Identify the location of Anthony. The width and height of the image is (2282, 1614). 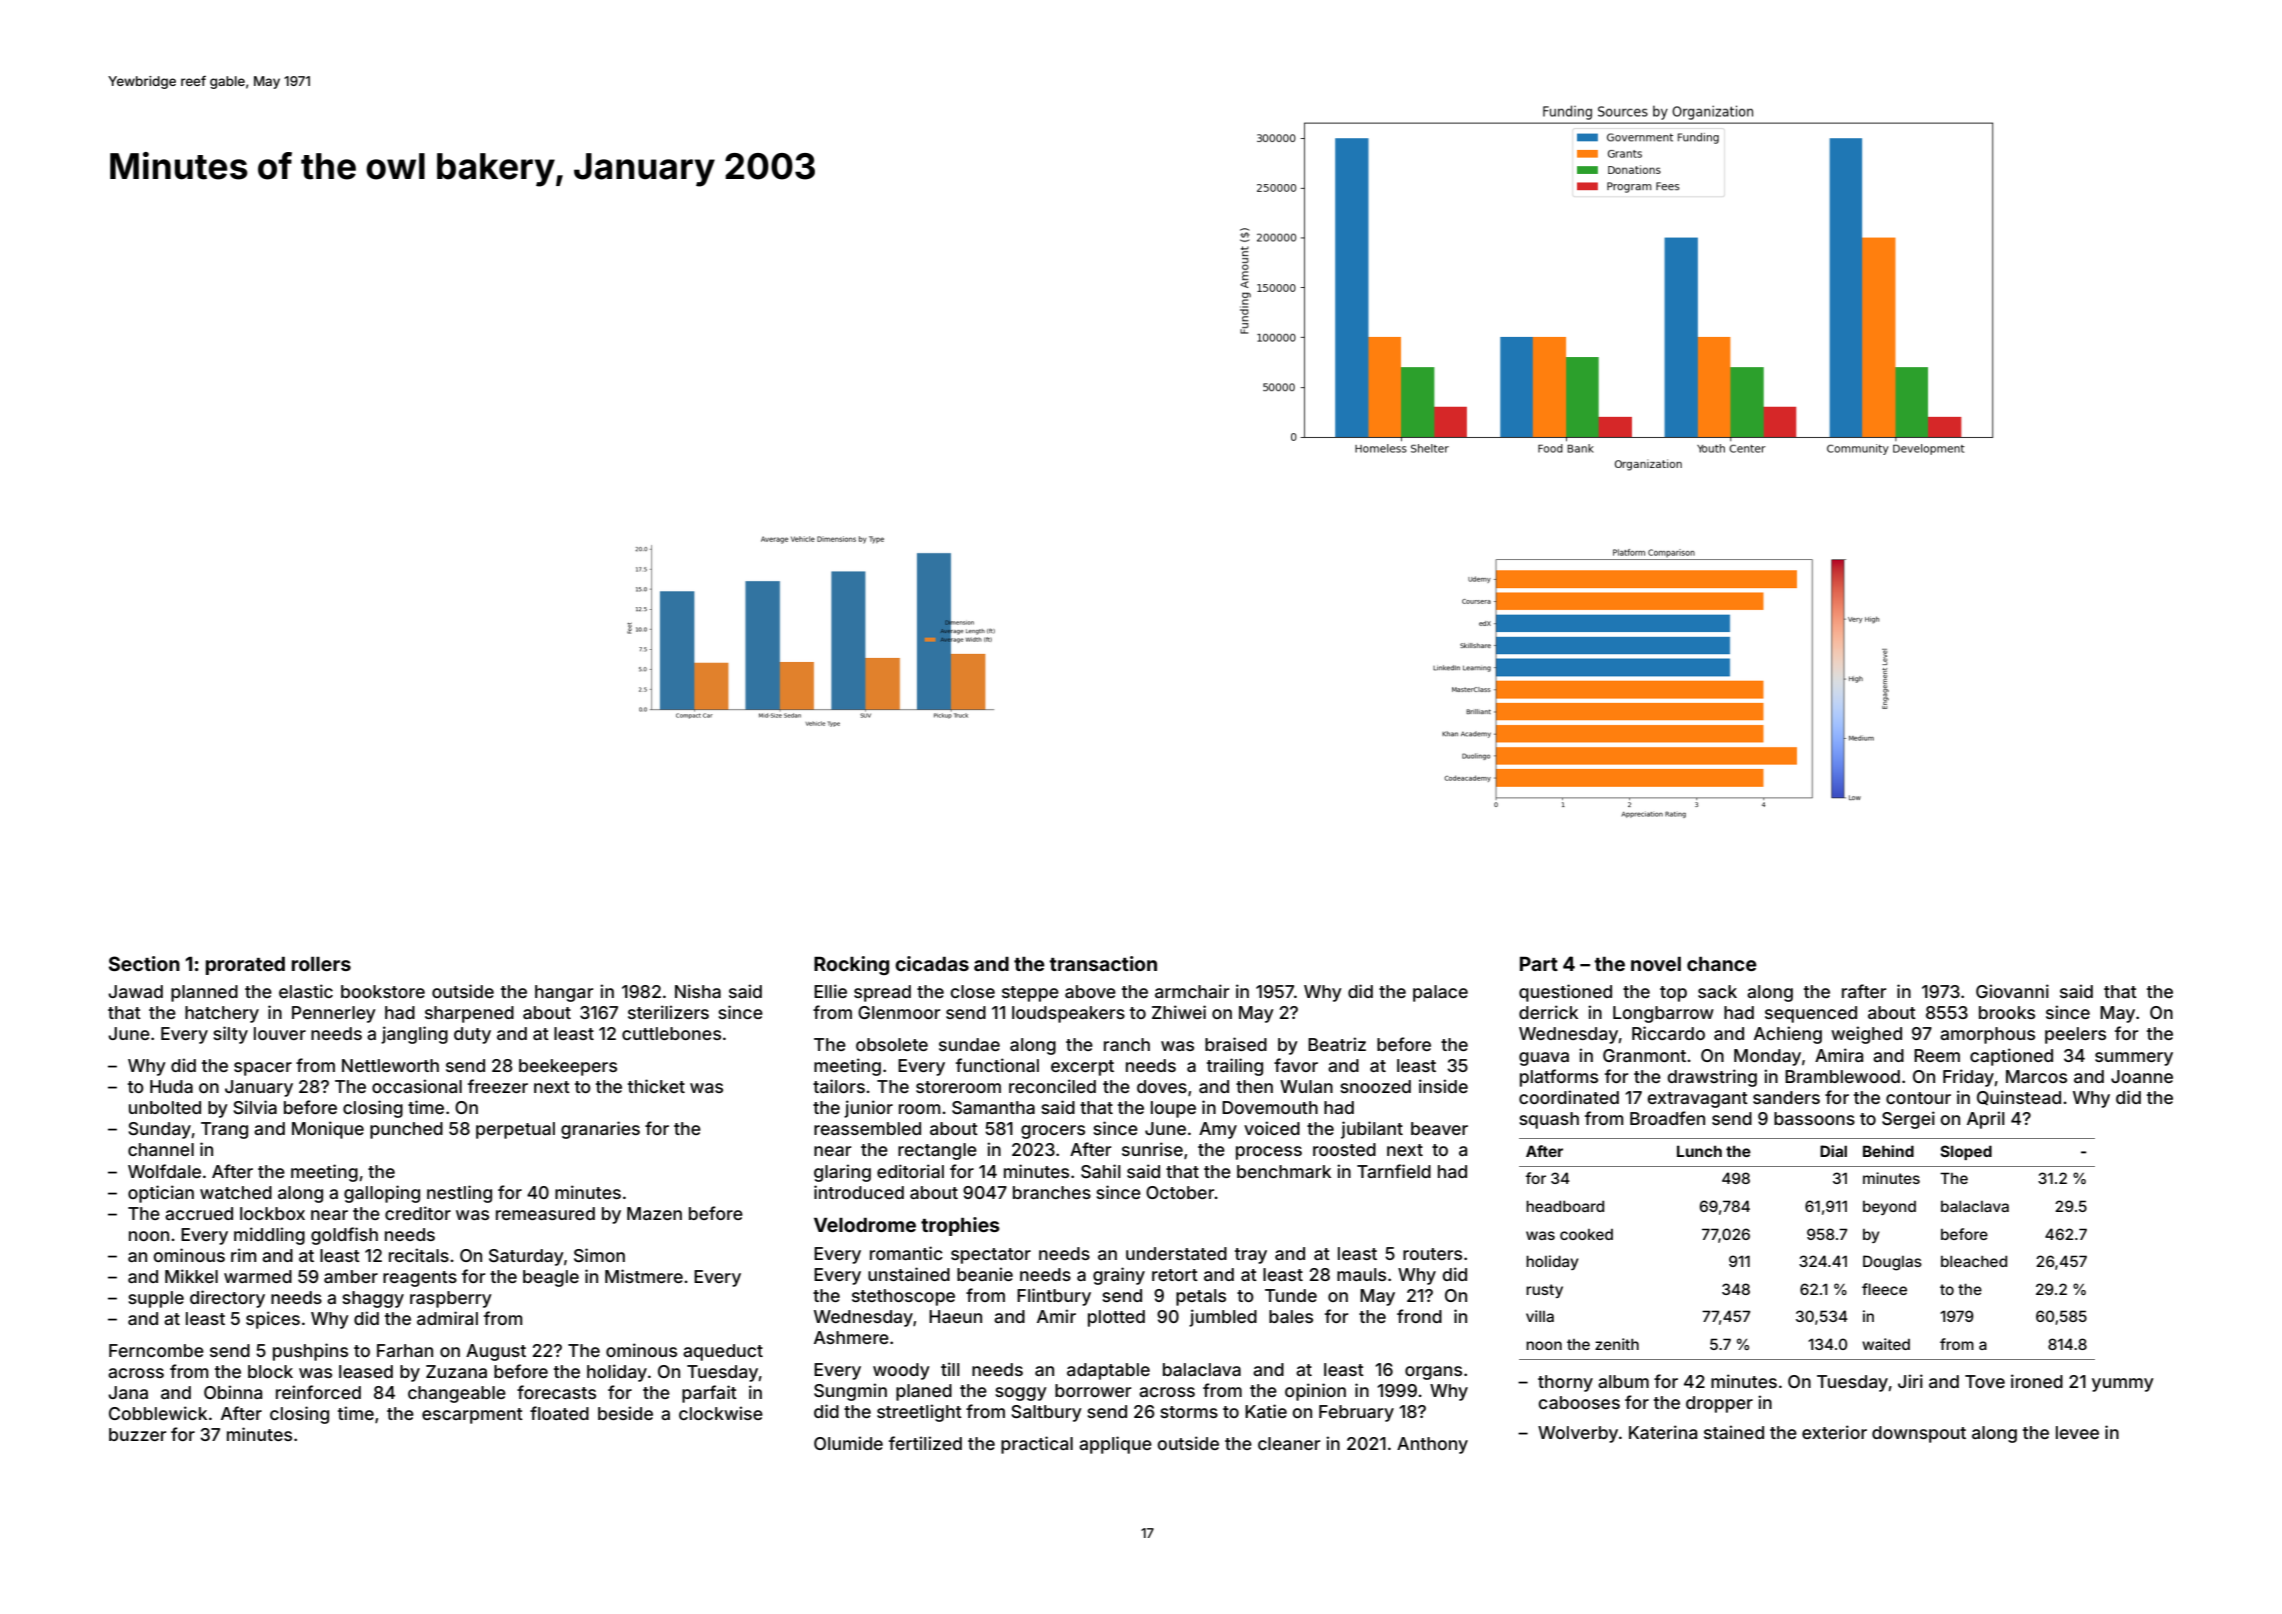
(1432, 1445).
